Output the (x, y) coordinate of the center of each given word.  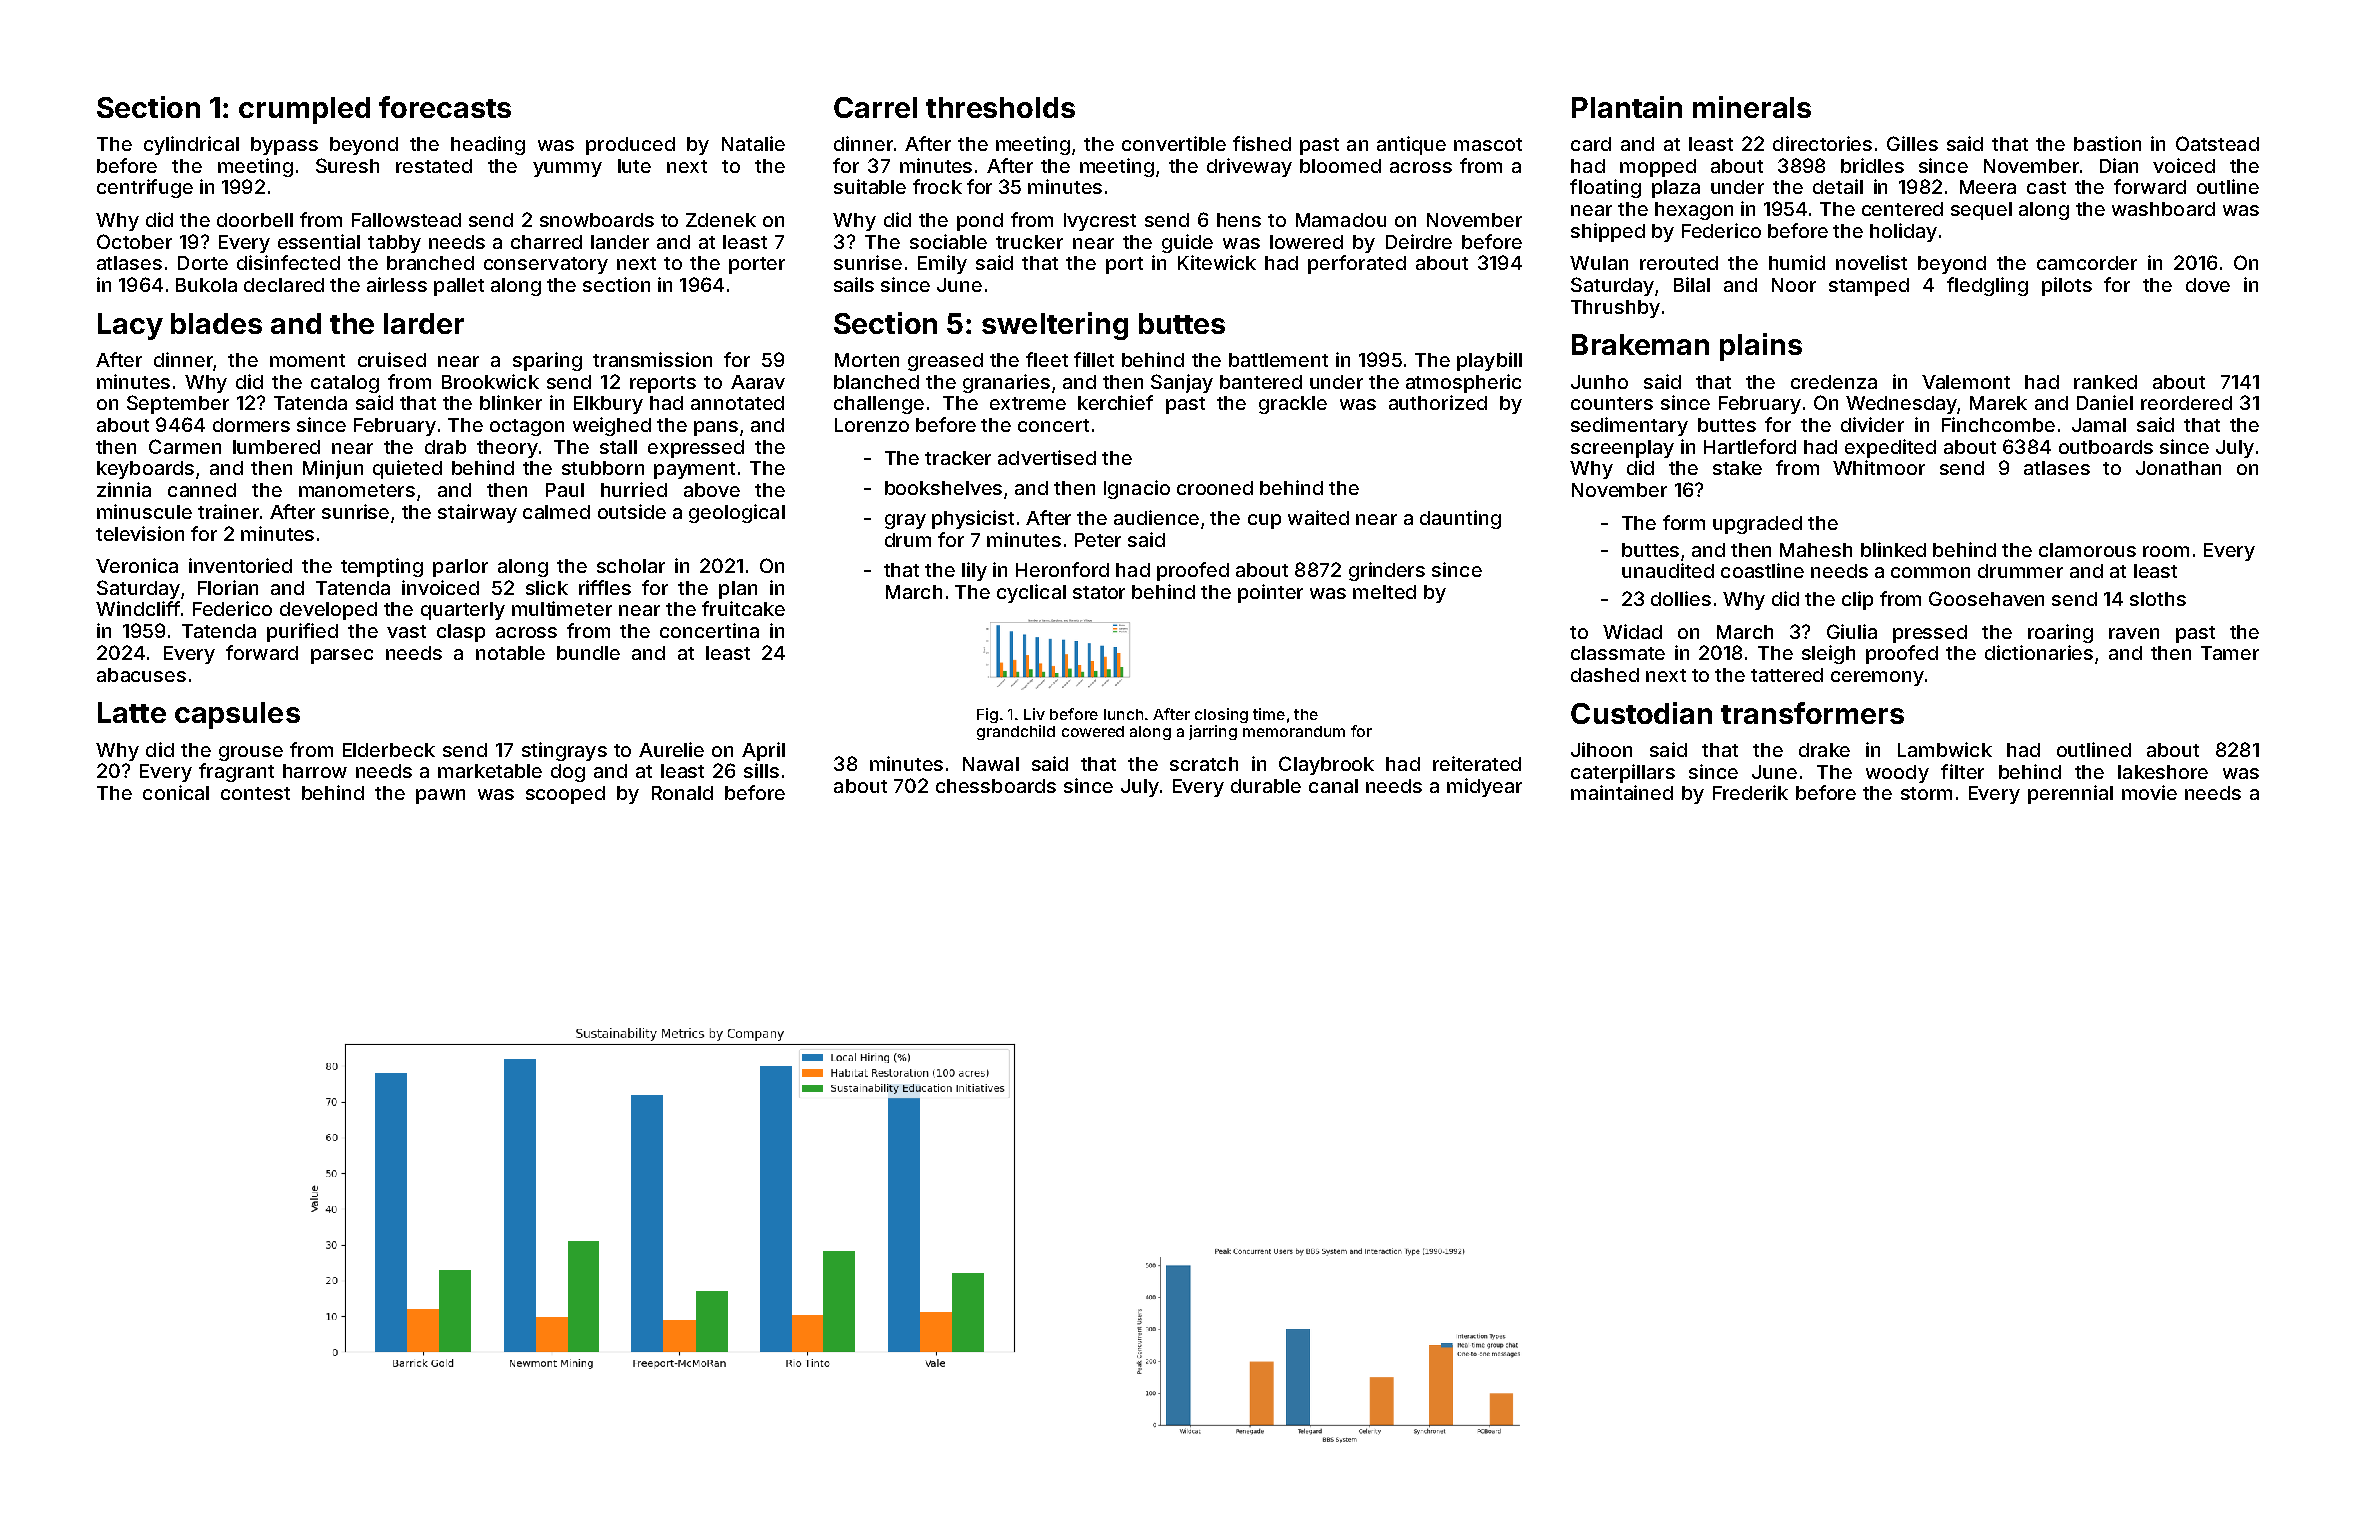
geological (737, 513)
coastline (1762, 570)
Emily (942, 264)
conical (176, 792)
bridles (1872, 165)
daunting (1460, 519)
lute (634, 166)
